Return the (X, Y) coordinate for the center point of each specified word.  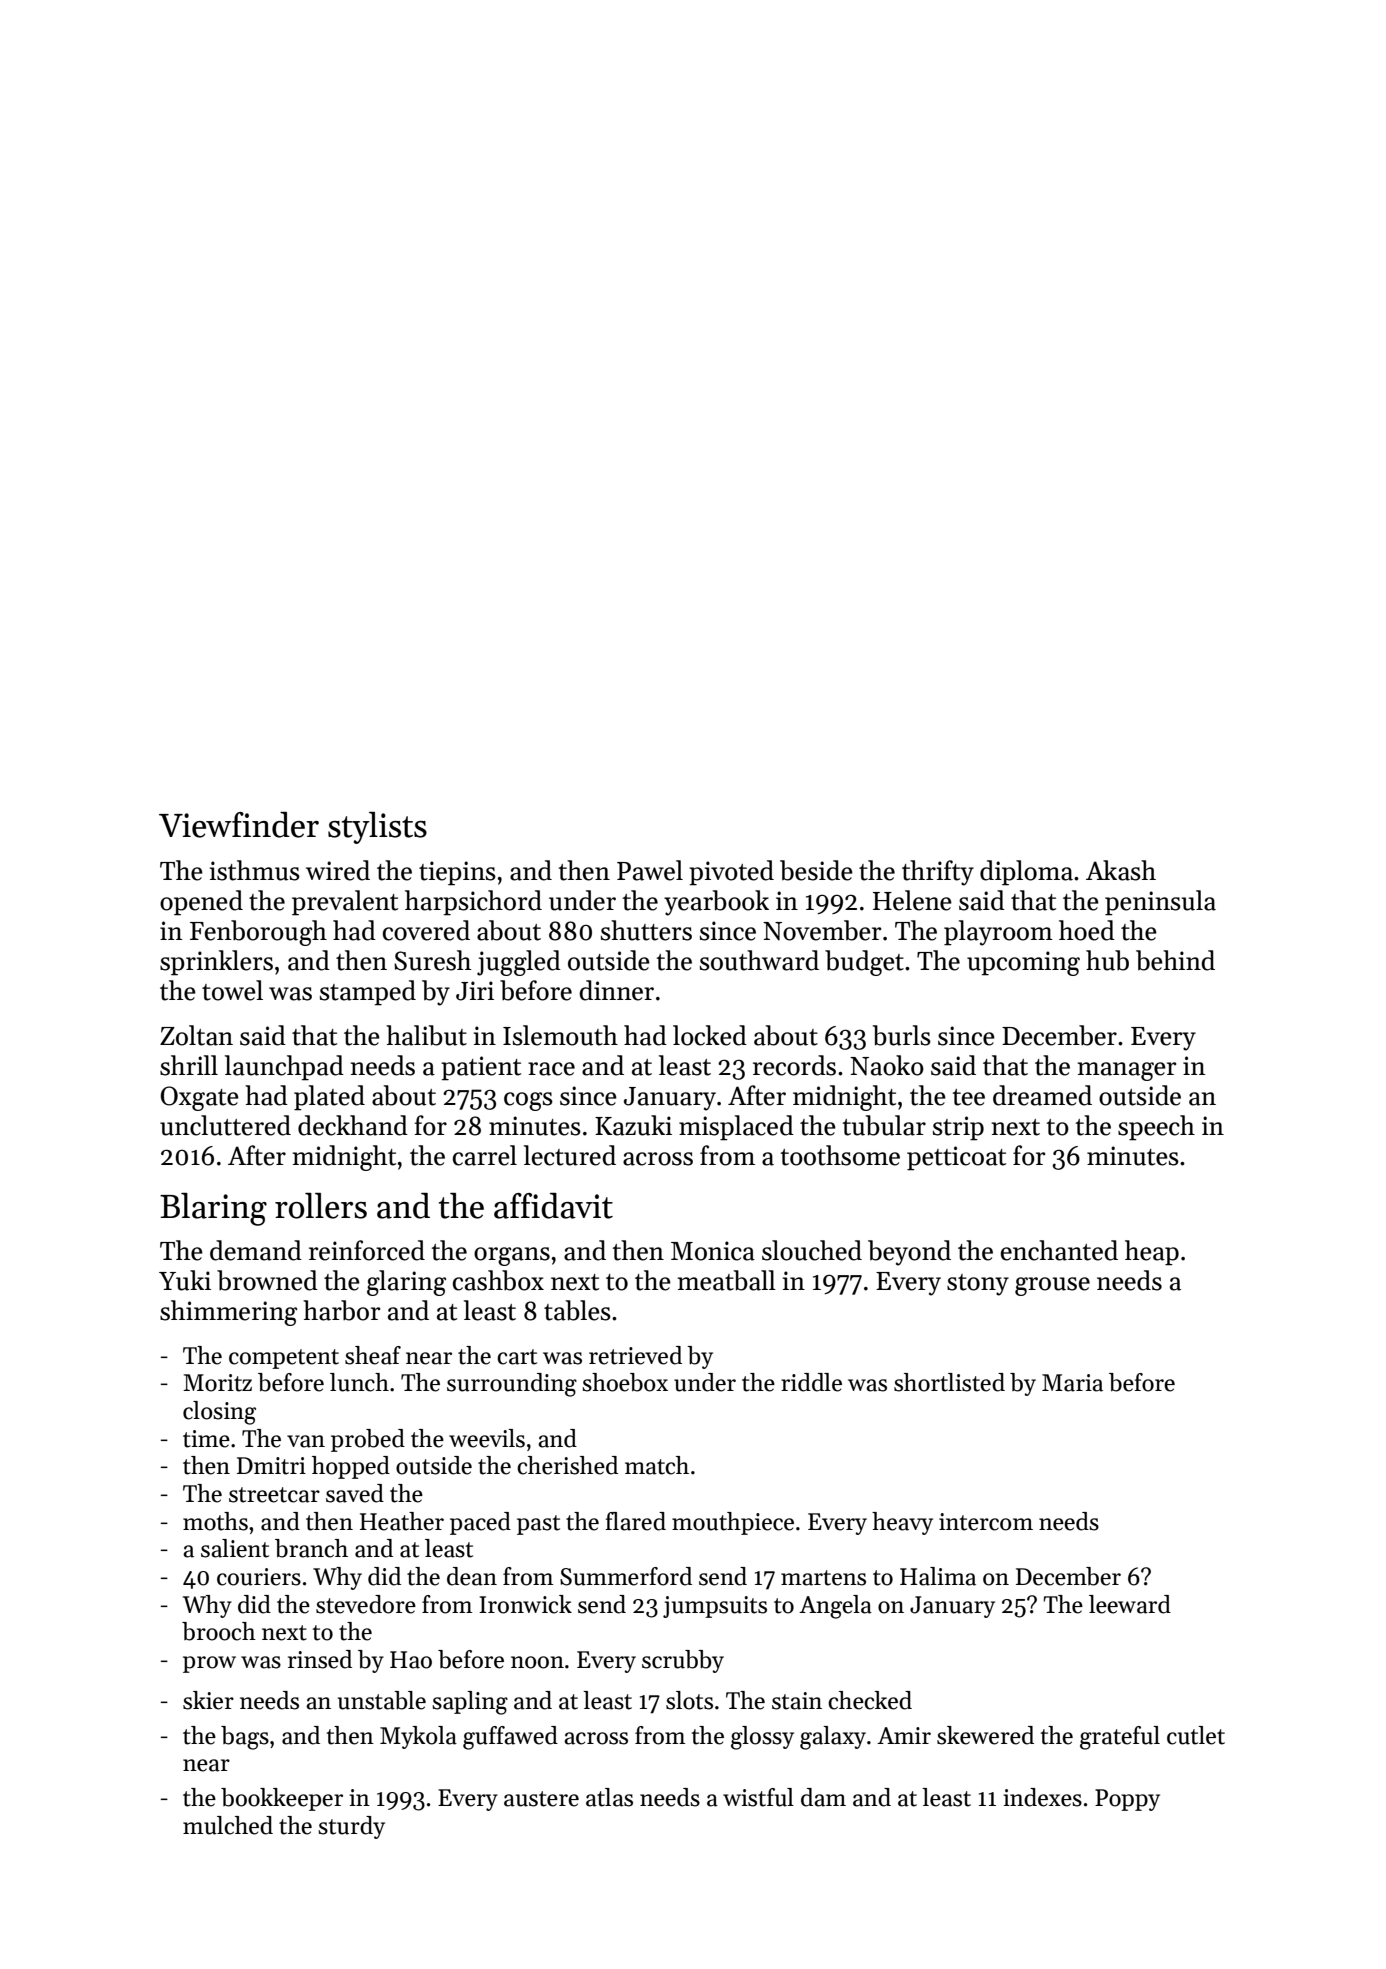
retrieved (635, 1355)
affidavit (553, 1206)
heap (1152, 1253)
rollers (321, 1206)
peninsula (1160, 903)
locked (710, 1035)
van (306, 1441)
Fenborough (258, 933)
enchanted (1059, 1250)
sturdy (351, 1827)
